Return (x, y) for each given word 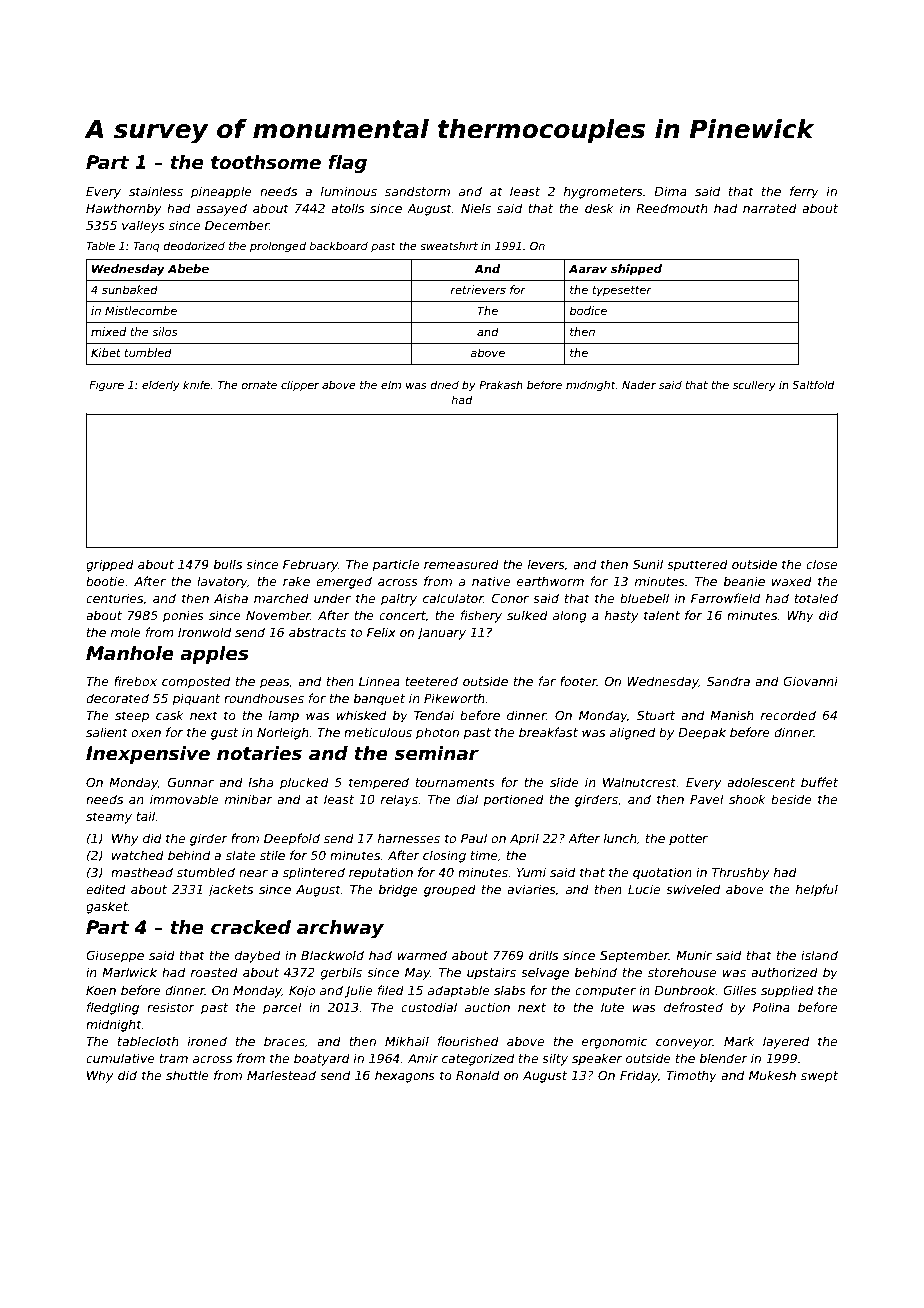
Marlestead (281, 1075)
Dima (670, 191)
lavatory (222, 582)
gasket (107, 907)
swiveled (693, 889)
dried (445, 384)
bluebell (644, 598)
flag (347, 164)
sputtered (697, 565)
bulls (228, 564)
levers (546, 564)
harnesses (409, 838)
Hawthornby (124, 209)
